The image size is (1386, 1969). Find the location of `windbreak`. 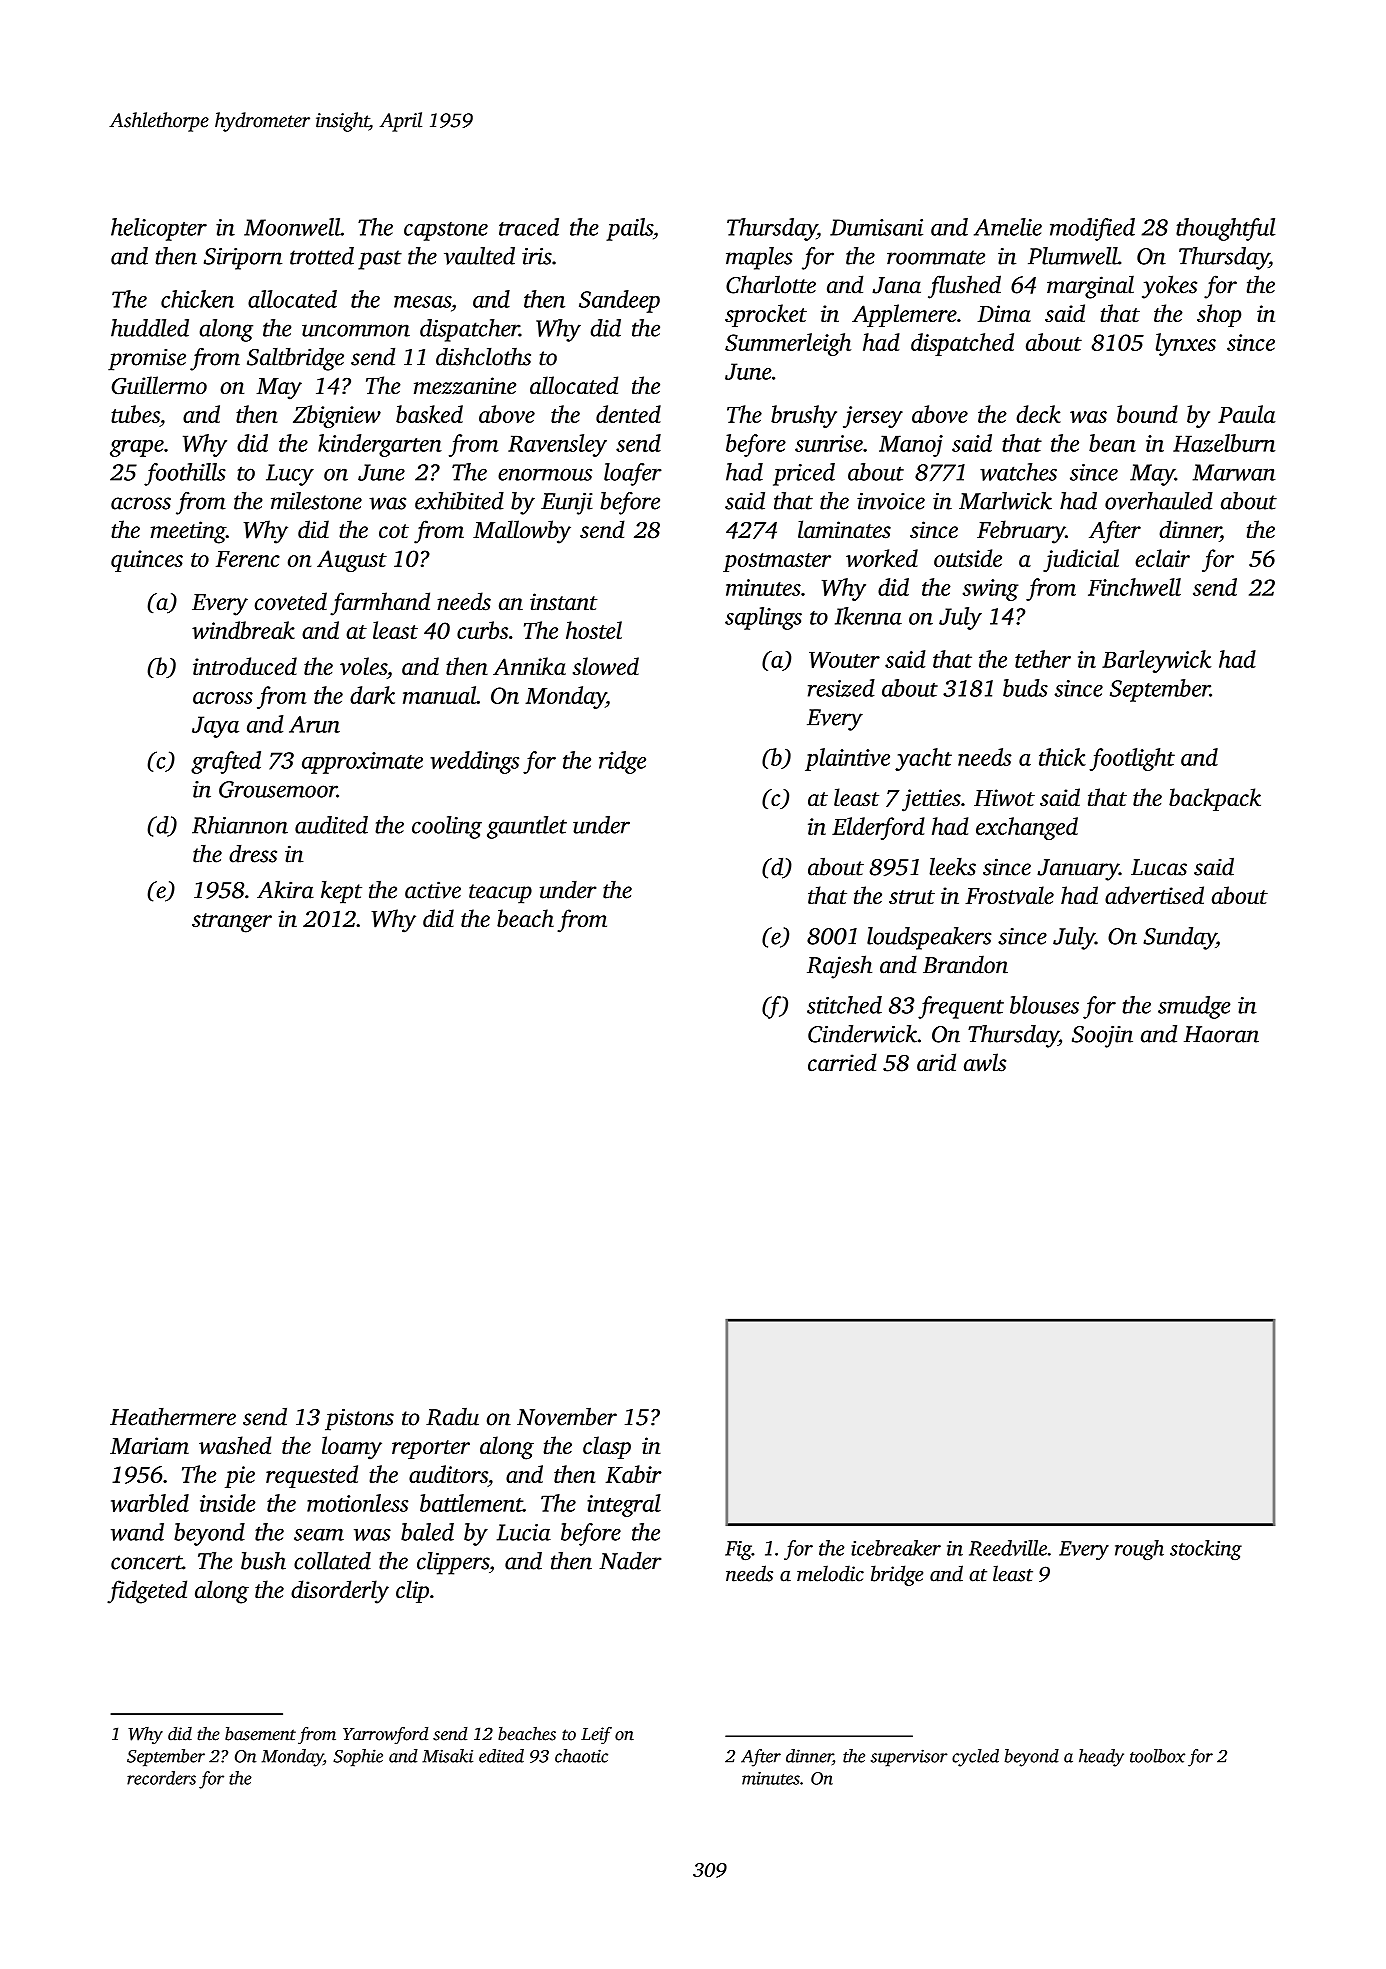

windbreak is located at coordinates (243, 630).
